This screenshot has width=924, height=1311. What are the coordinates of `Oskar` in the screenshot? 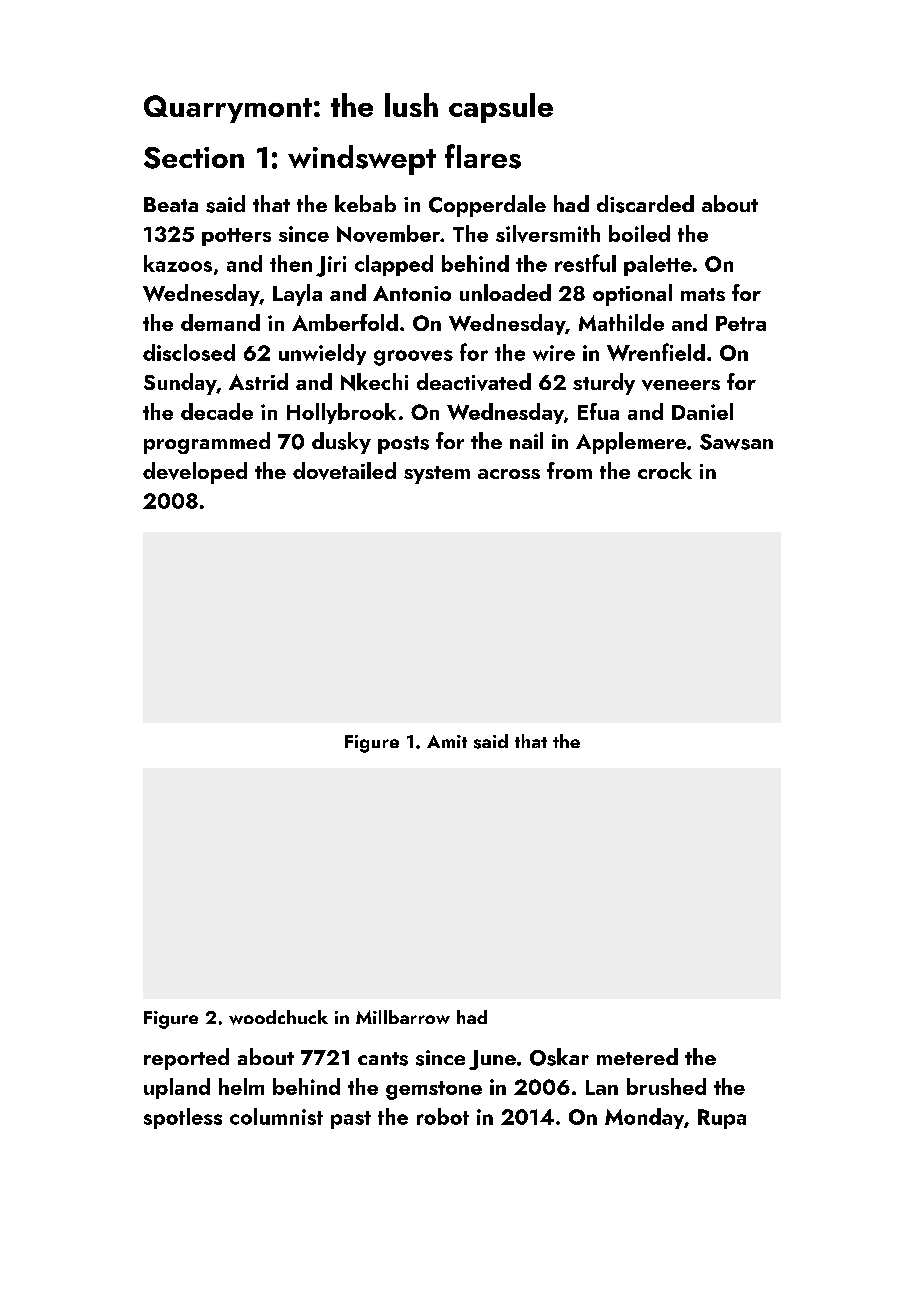 It's located at (559, 1057).
